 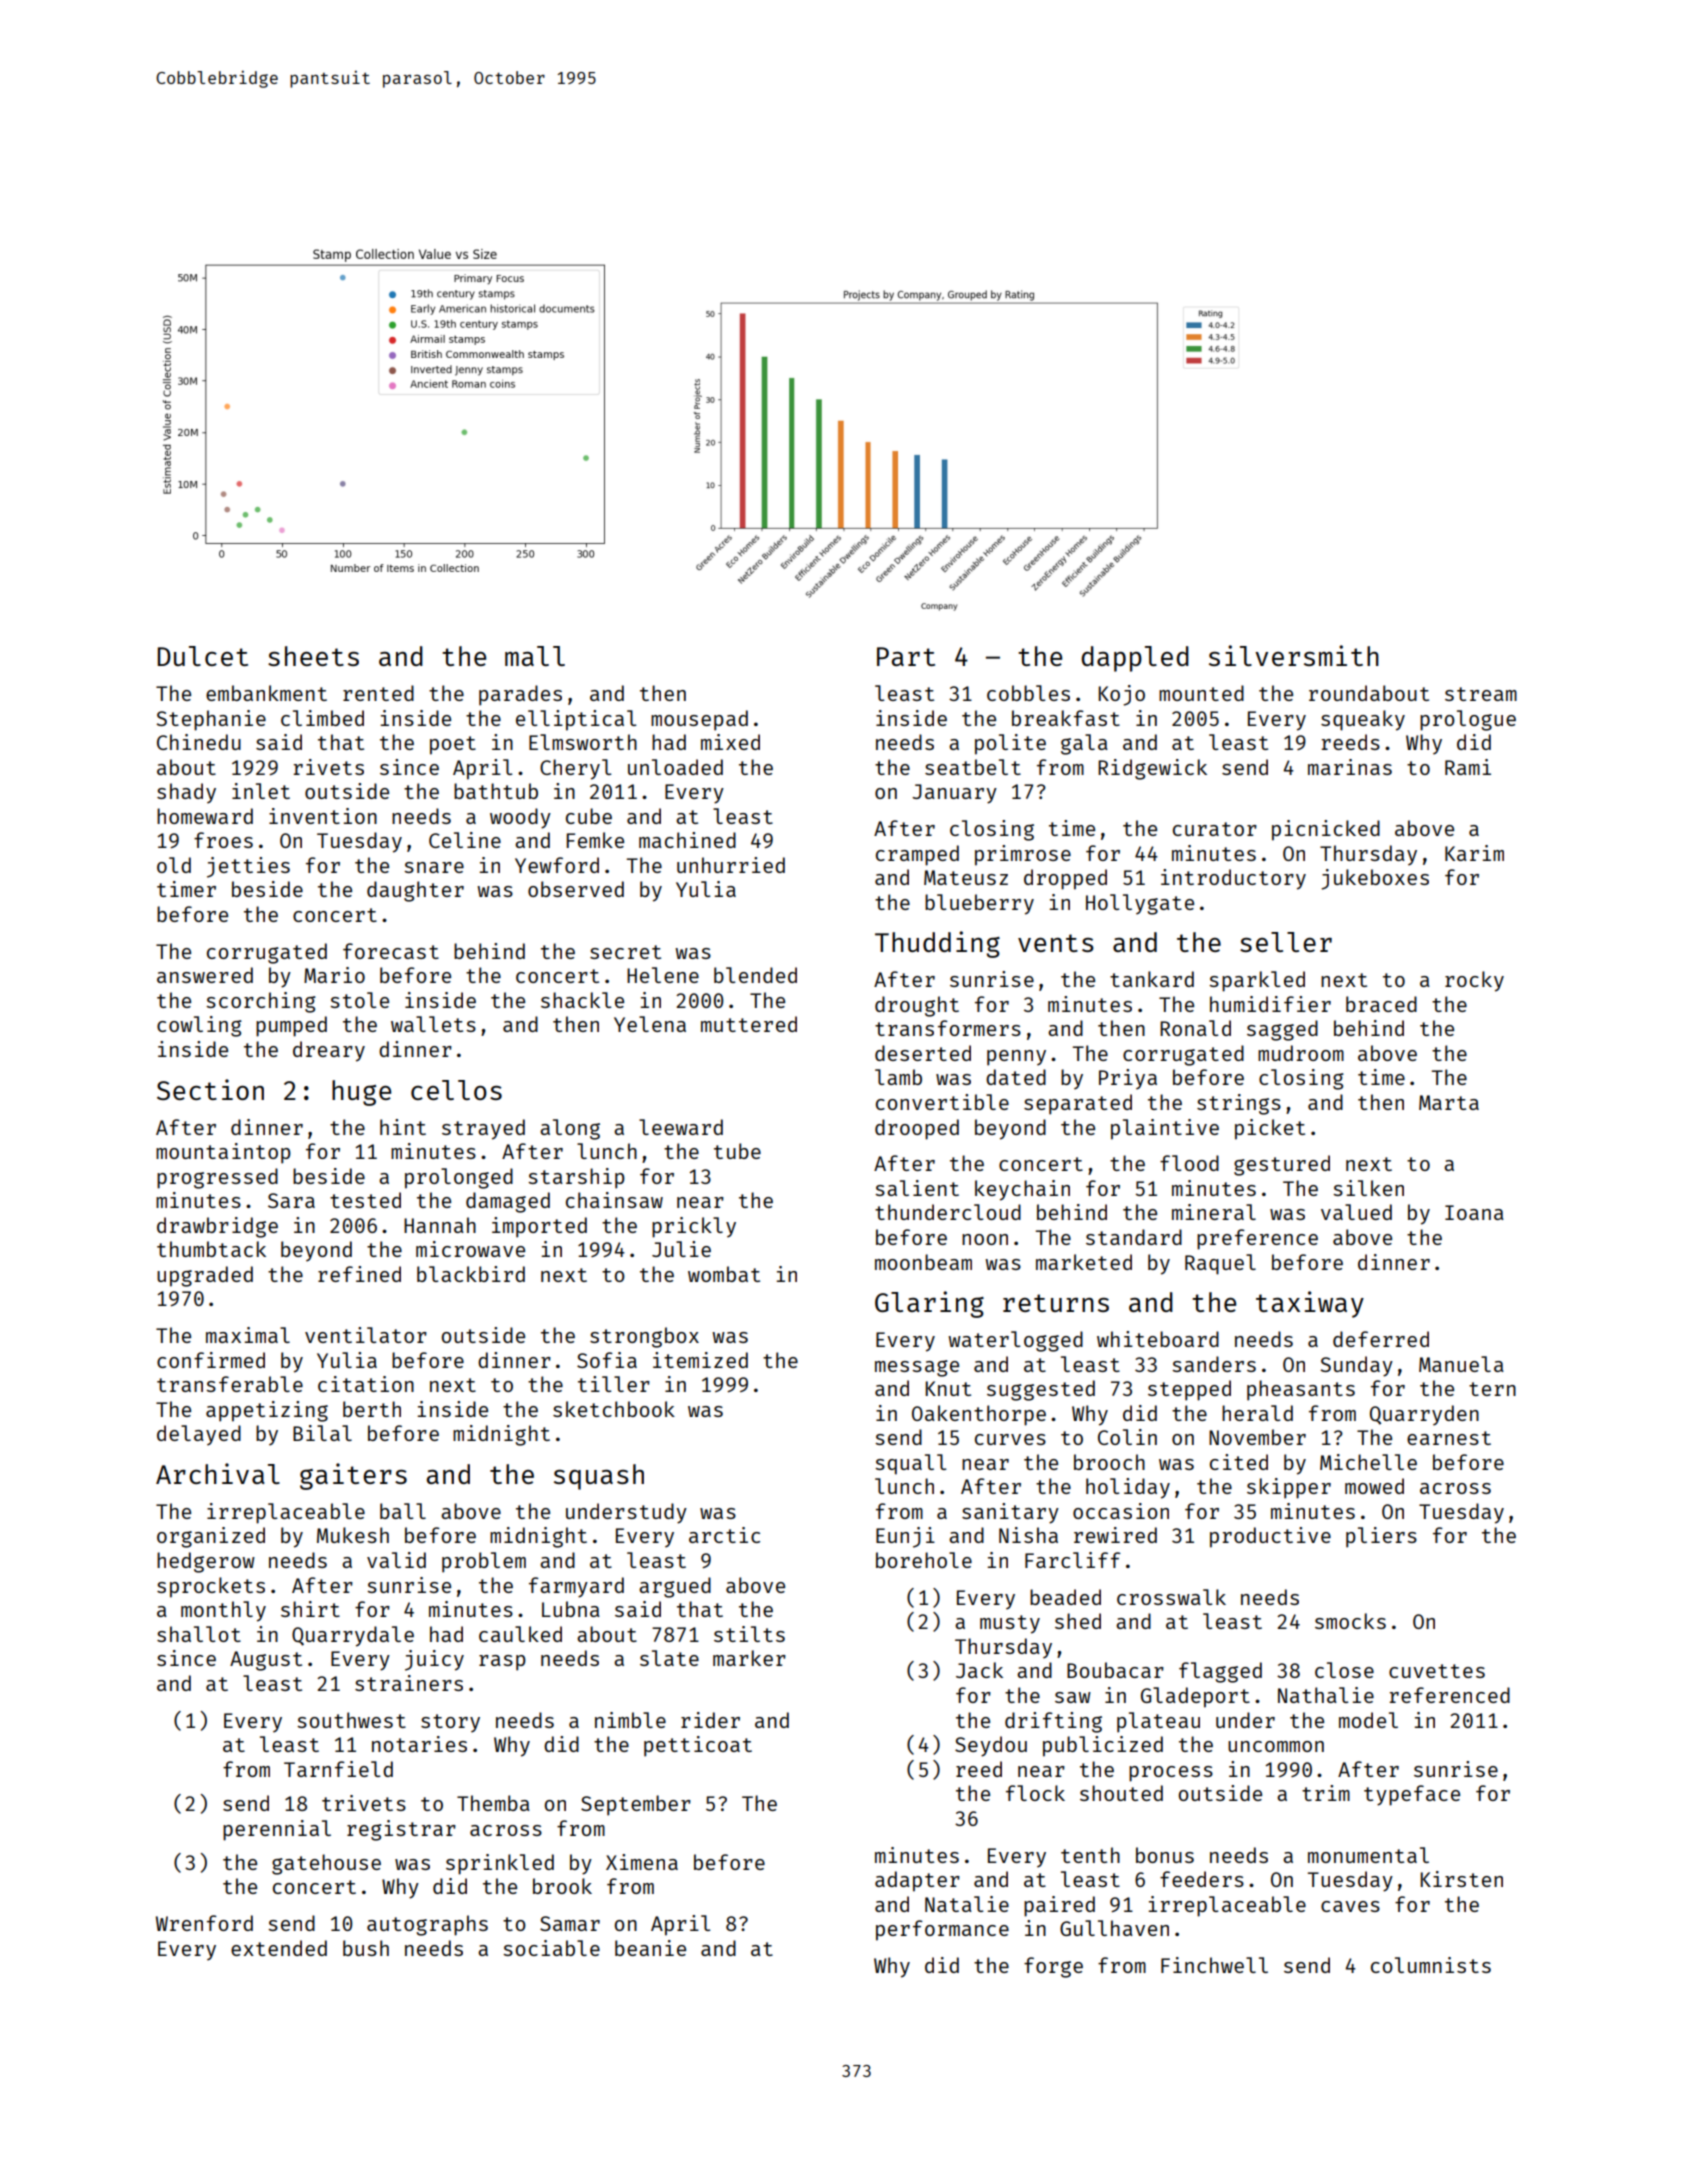 What do you see at coordinates (607, 1360) in the screenshot?
I see `Sofia` at bounding box center [607, 1360].
